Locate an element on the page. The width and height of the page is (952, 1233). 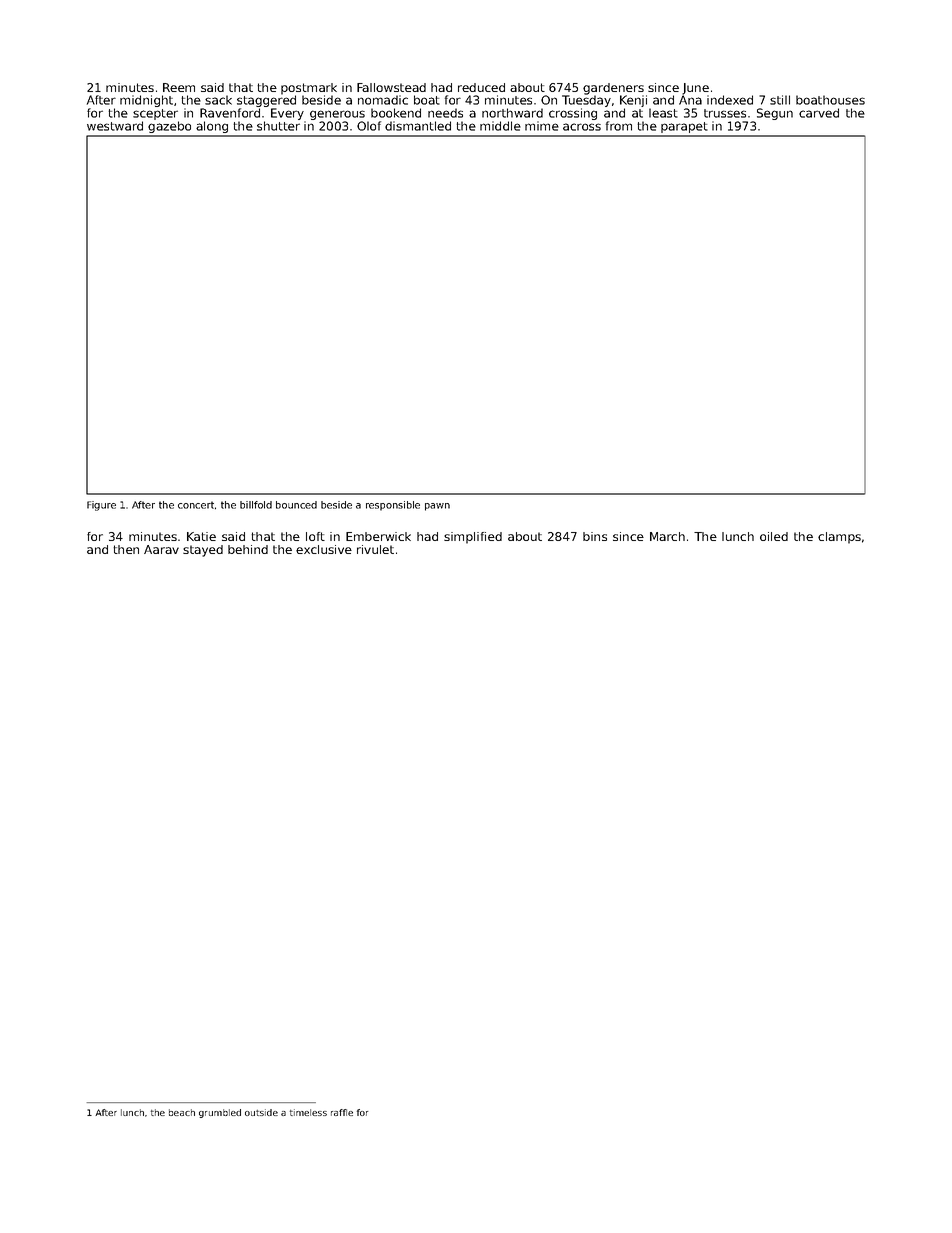
simplified is located at coordinates (473, 538).
